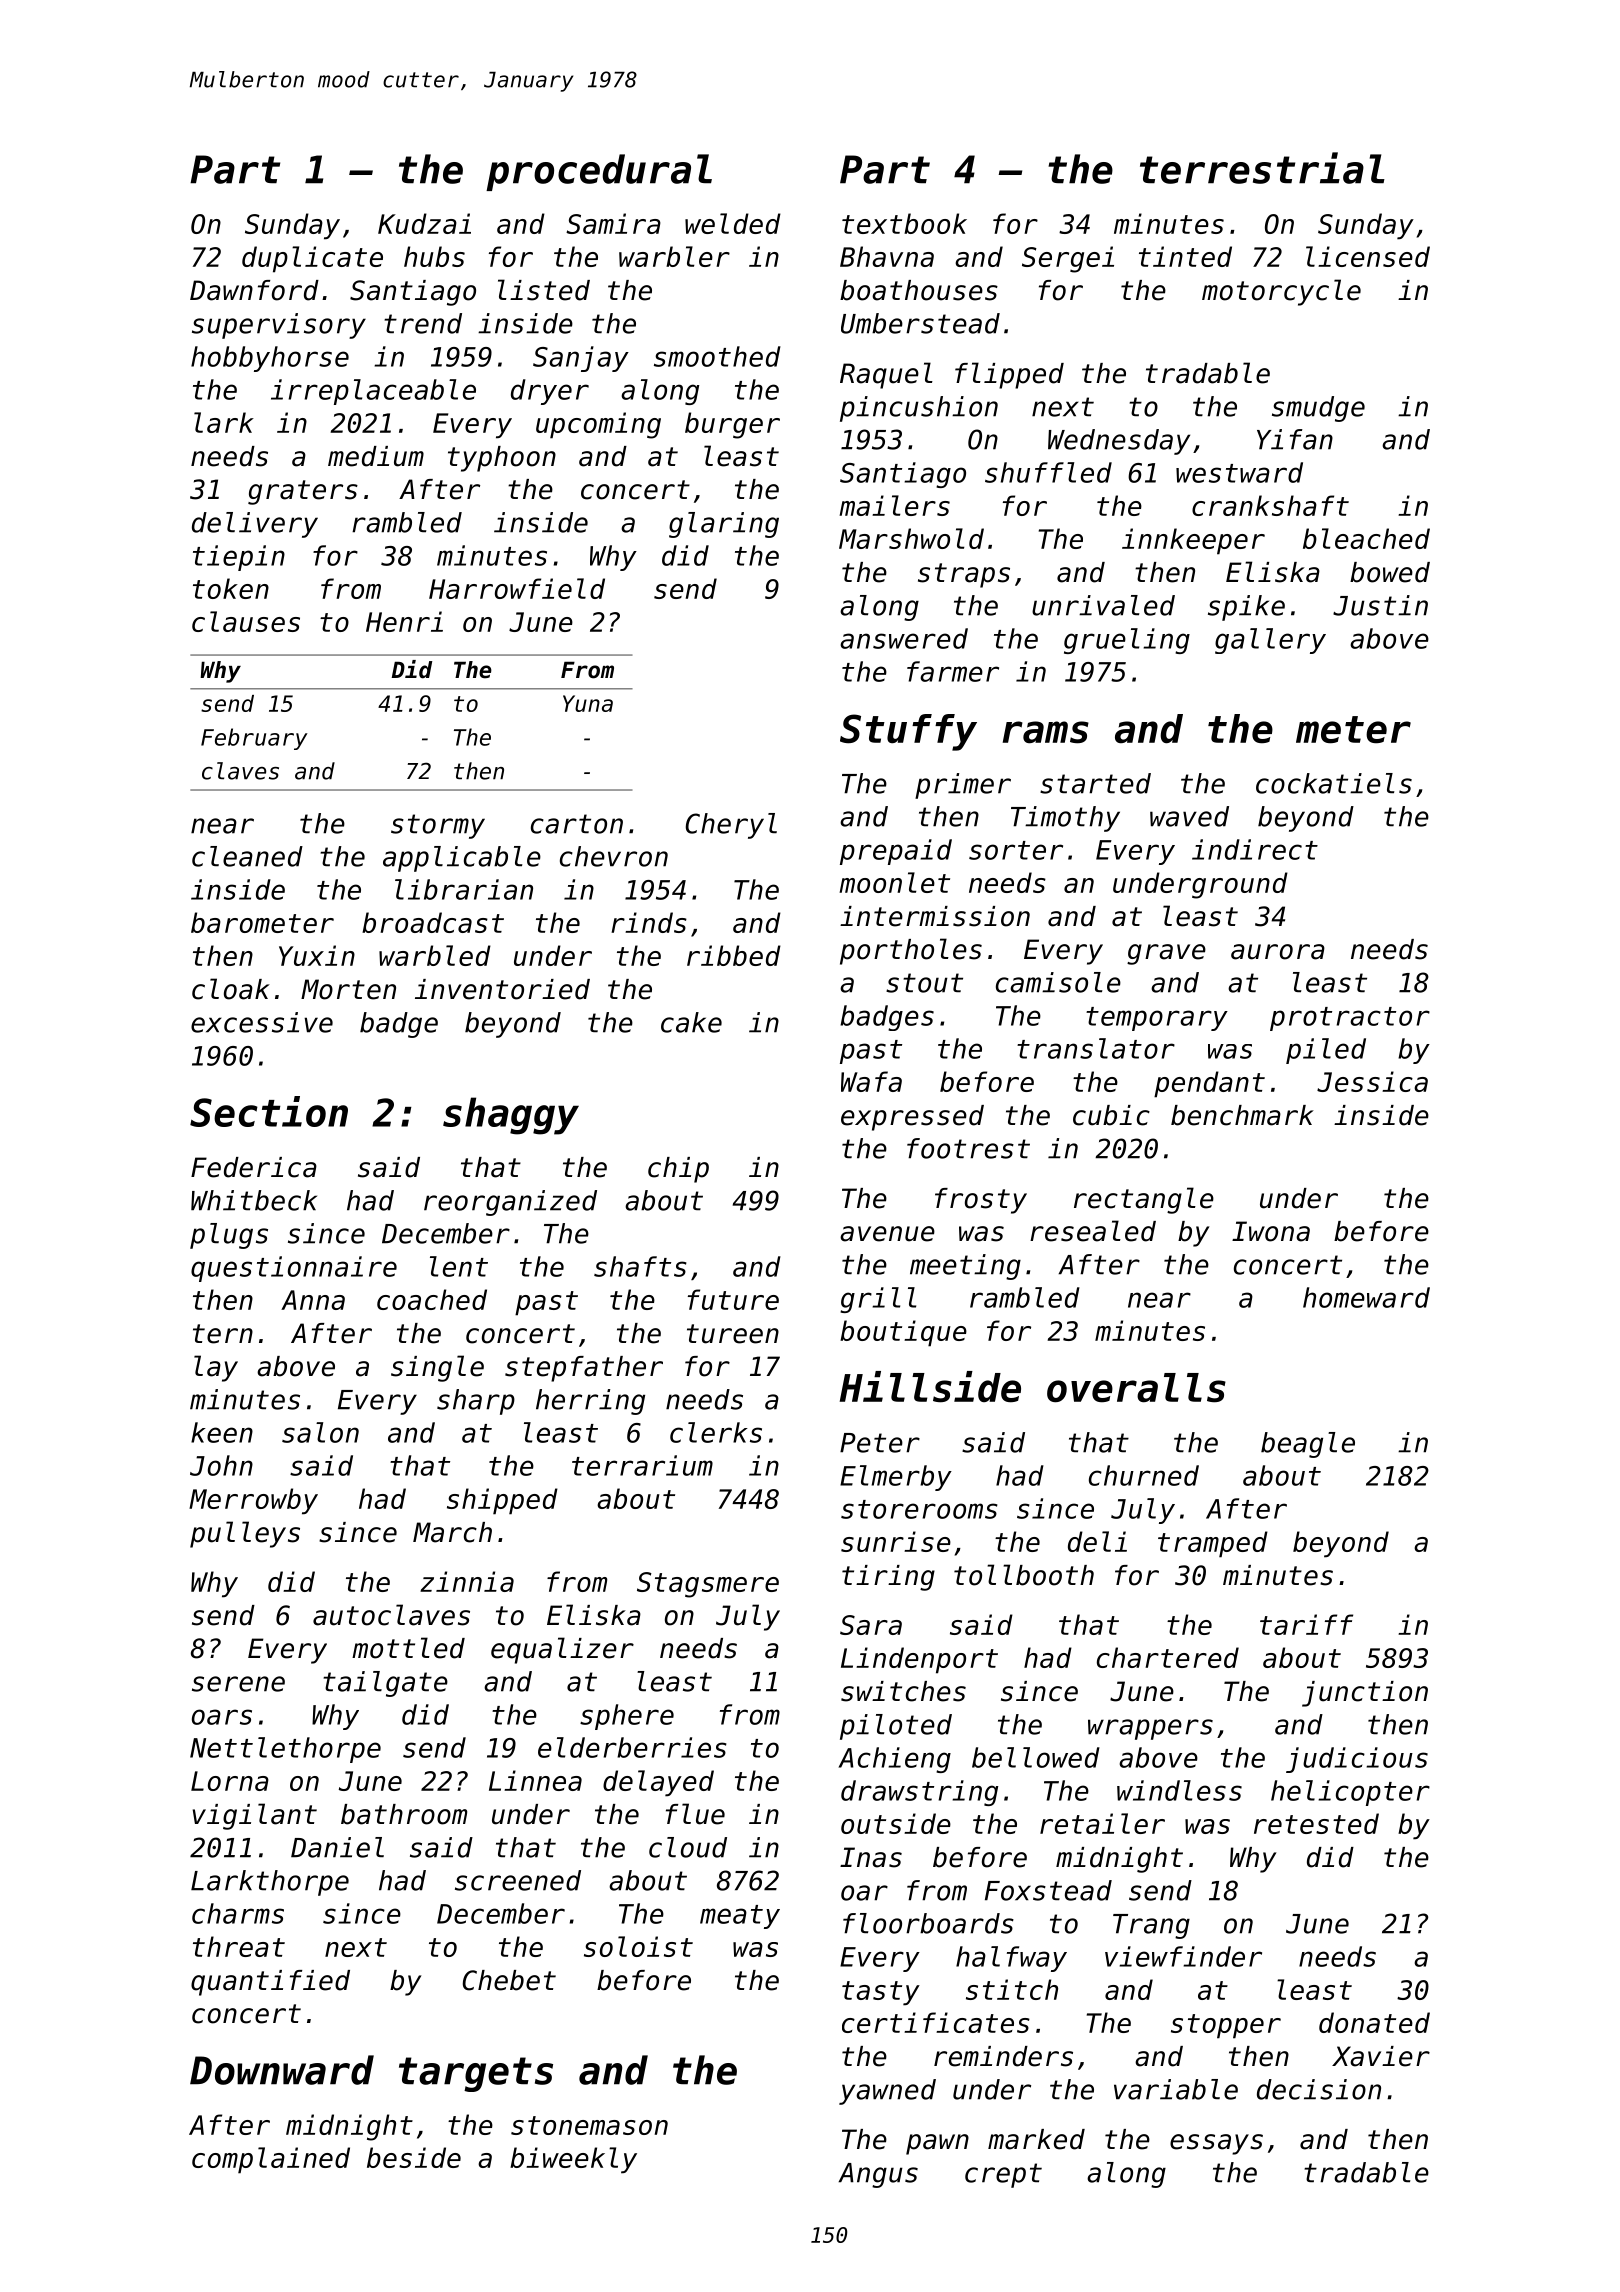 This screenshot has height=2292, width=1620. I want to click on welded, so click(733, 223).
